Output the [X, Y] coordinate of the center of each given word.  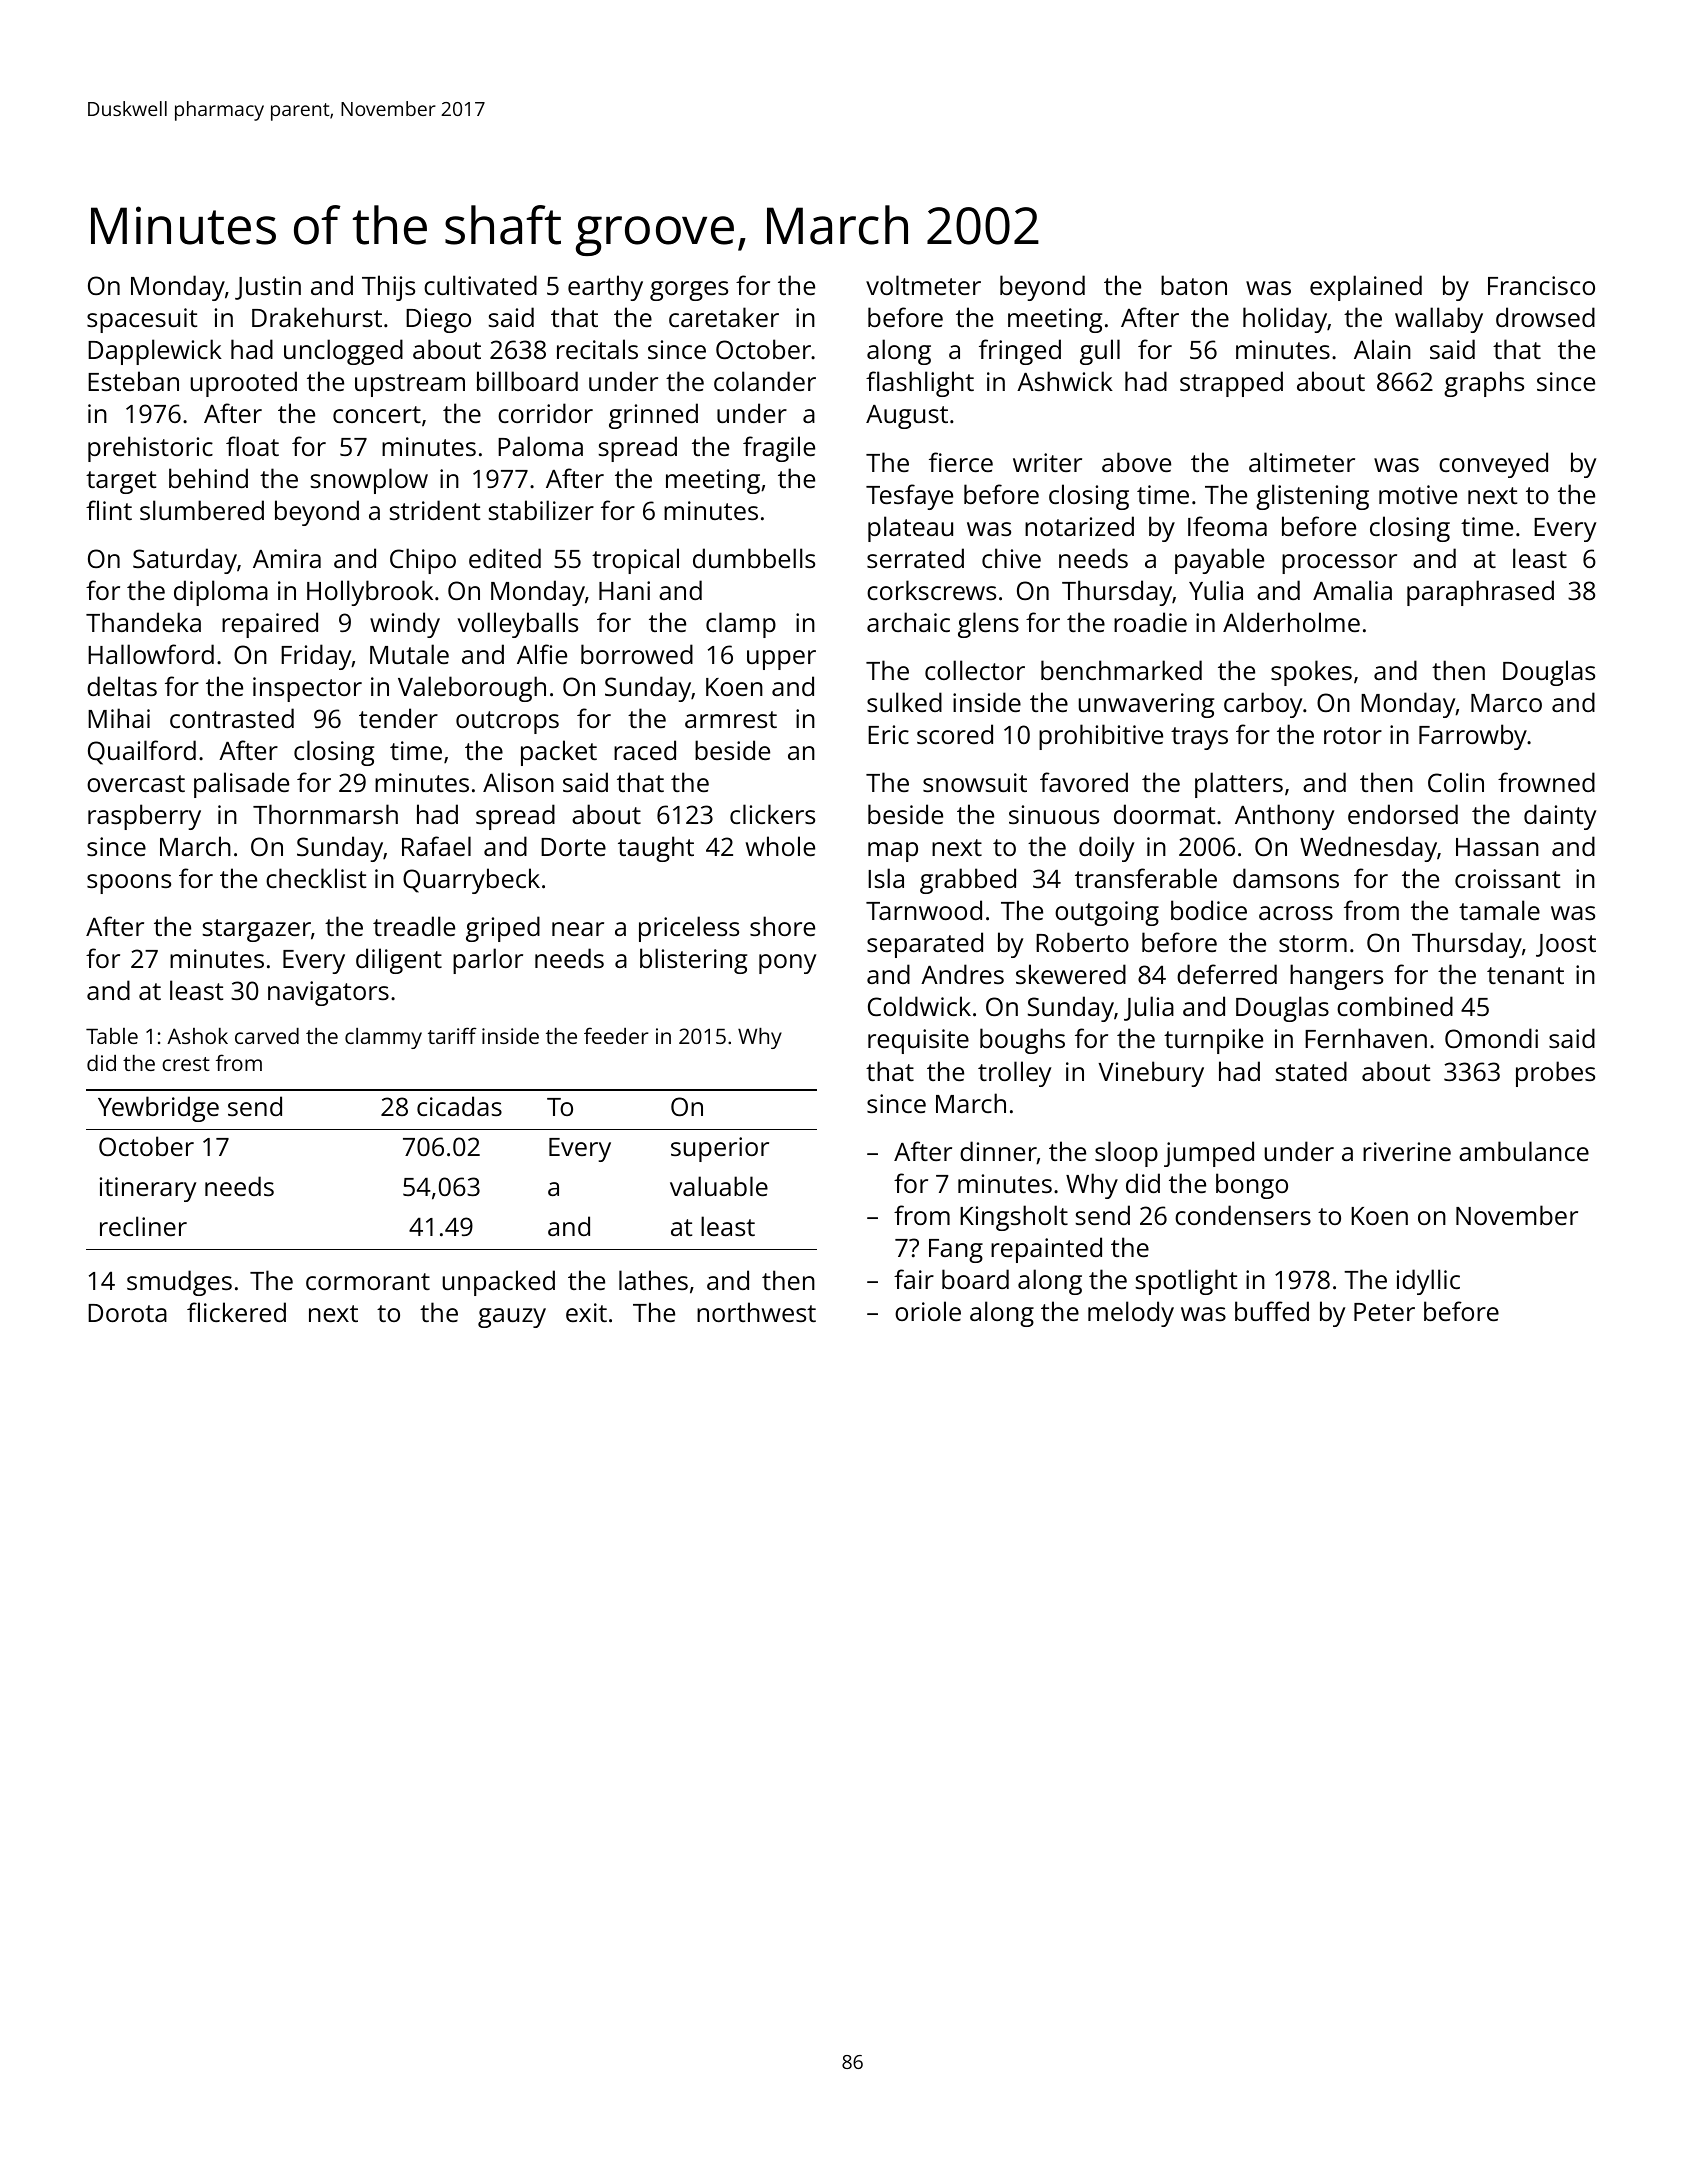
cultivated [480, 285]
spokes [1311, 673]
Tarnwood [924, 910]
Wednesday [1368, 849]
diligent [399, 961]
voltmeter [923, 285]
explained [1366, 288]
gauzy [512, 1318]
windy [405, 625]
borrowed [637, 654]
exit [586, 1312]
